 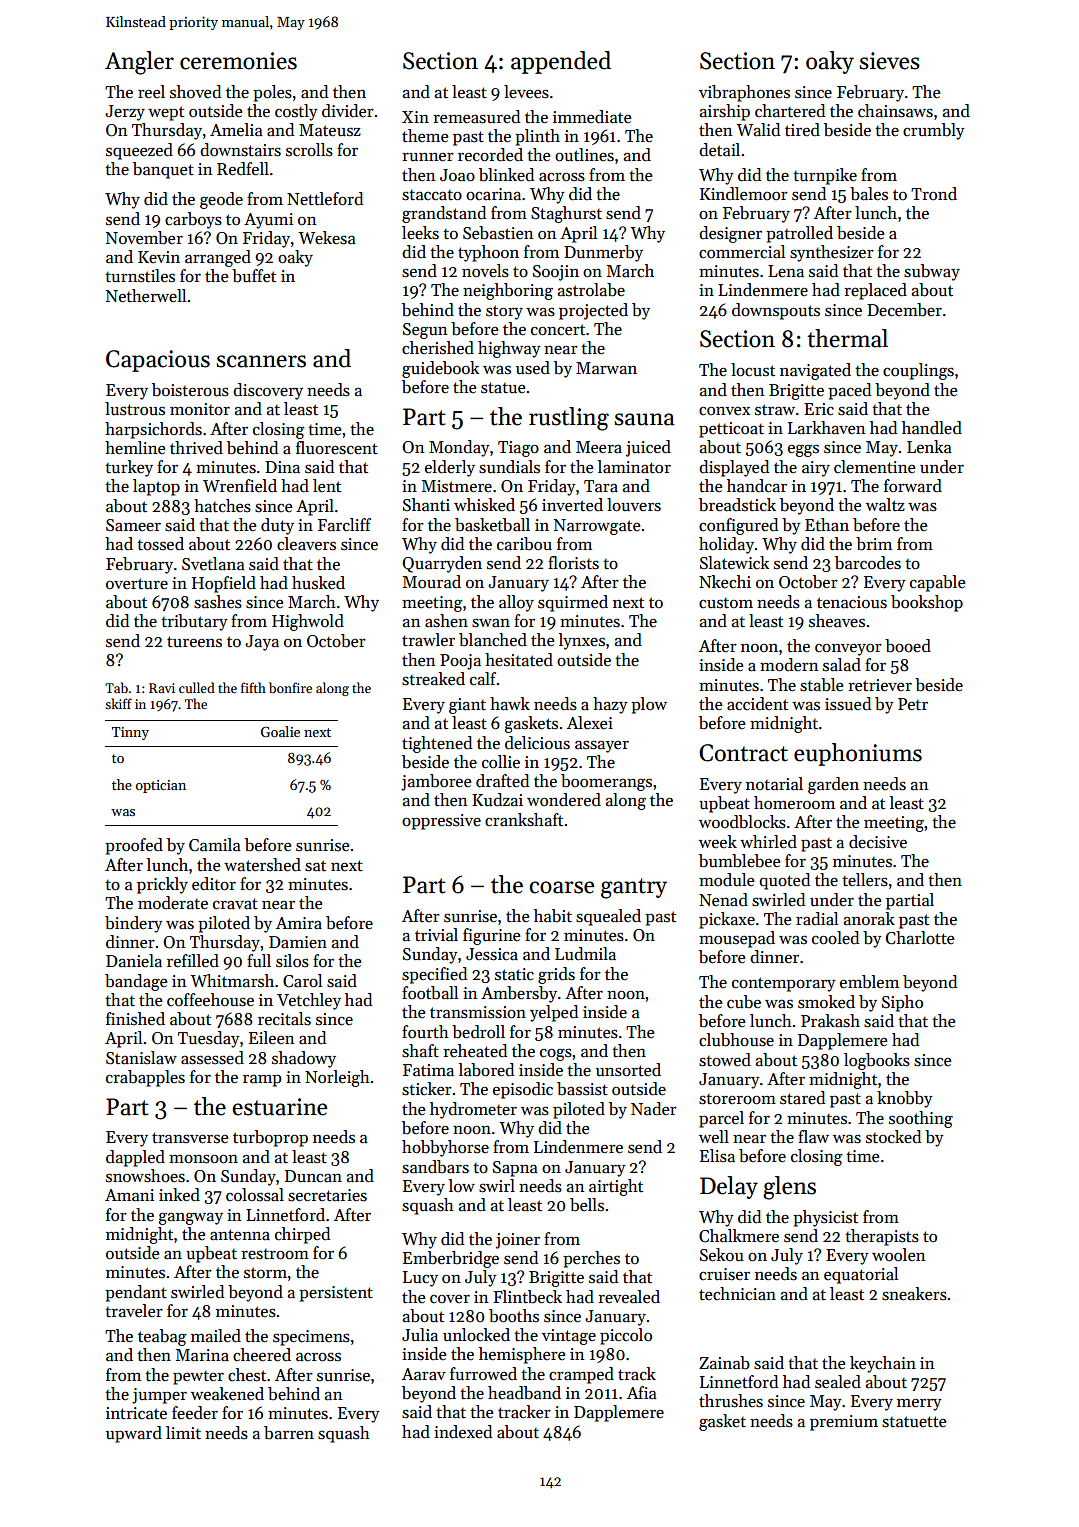 What do you see at coordinates (216, 1336) in the image?
I see `mailed` at bounding box center [216, 1336].
